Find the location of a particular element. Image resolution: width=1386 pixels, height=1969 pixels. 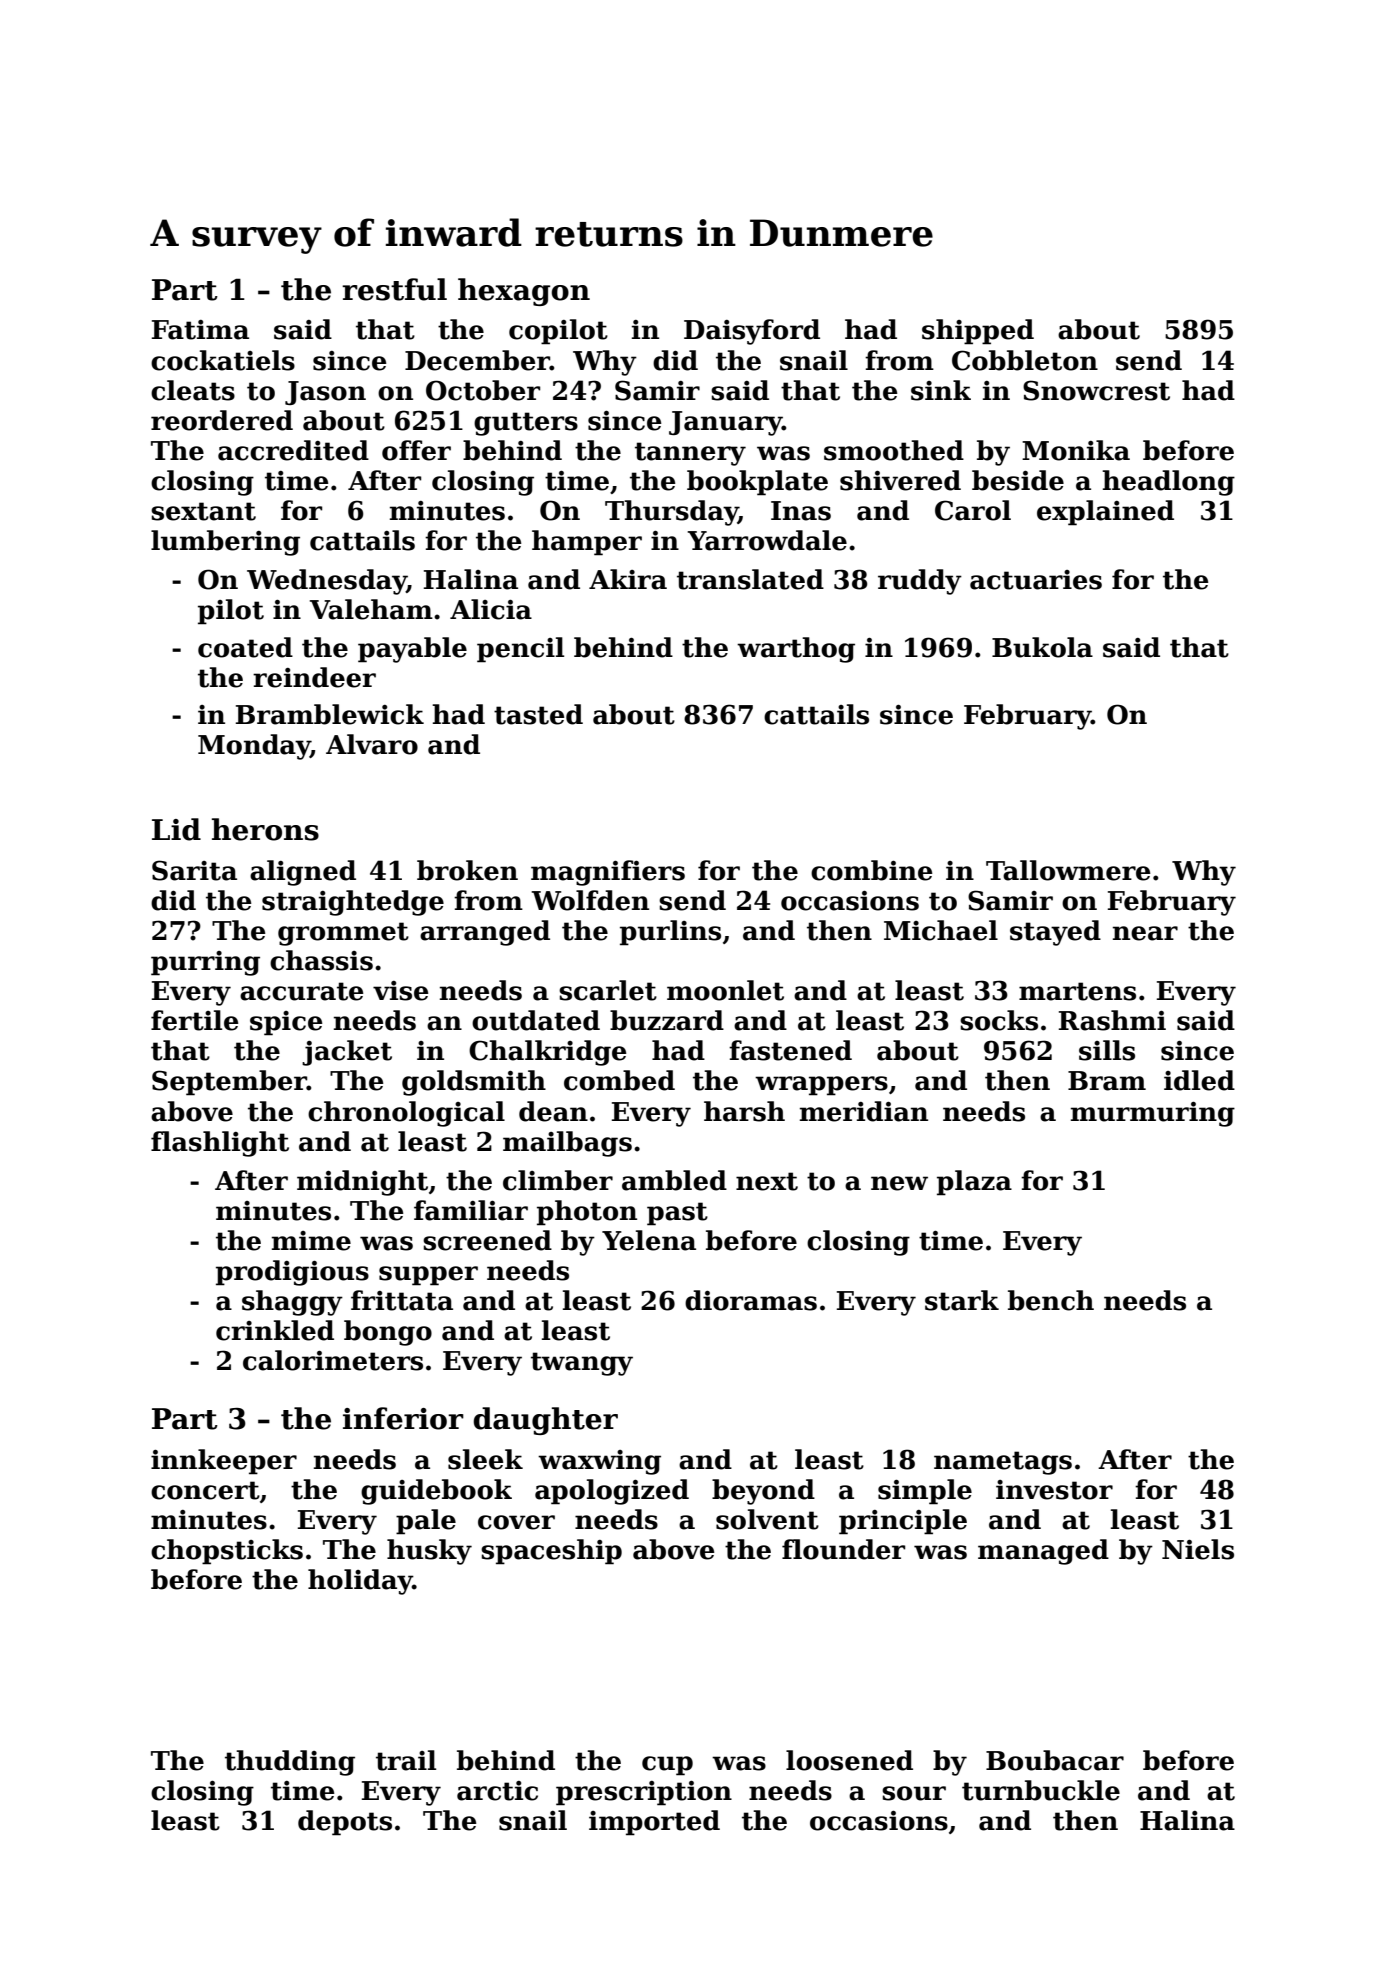

loosened is located at coordinates (849, 1760).
